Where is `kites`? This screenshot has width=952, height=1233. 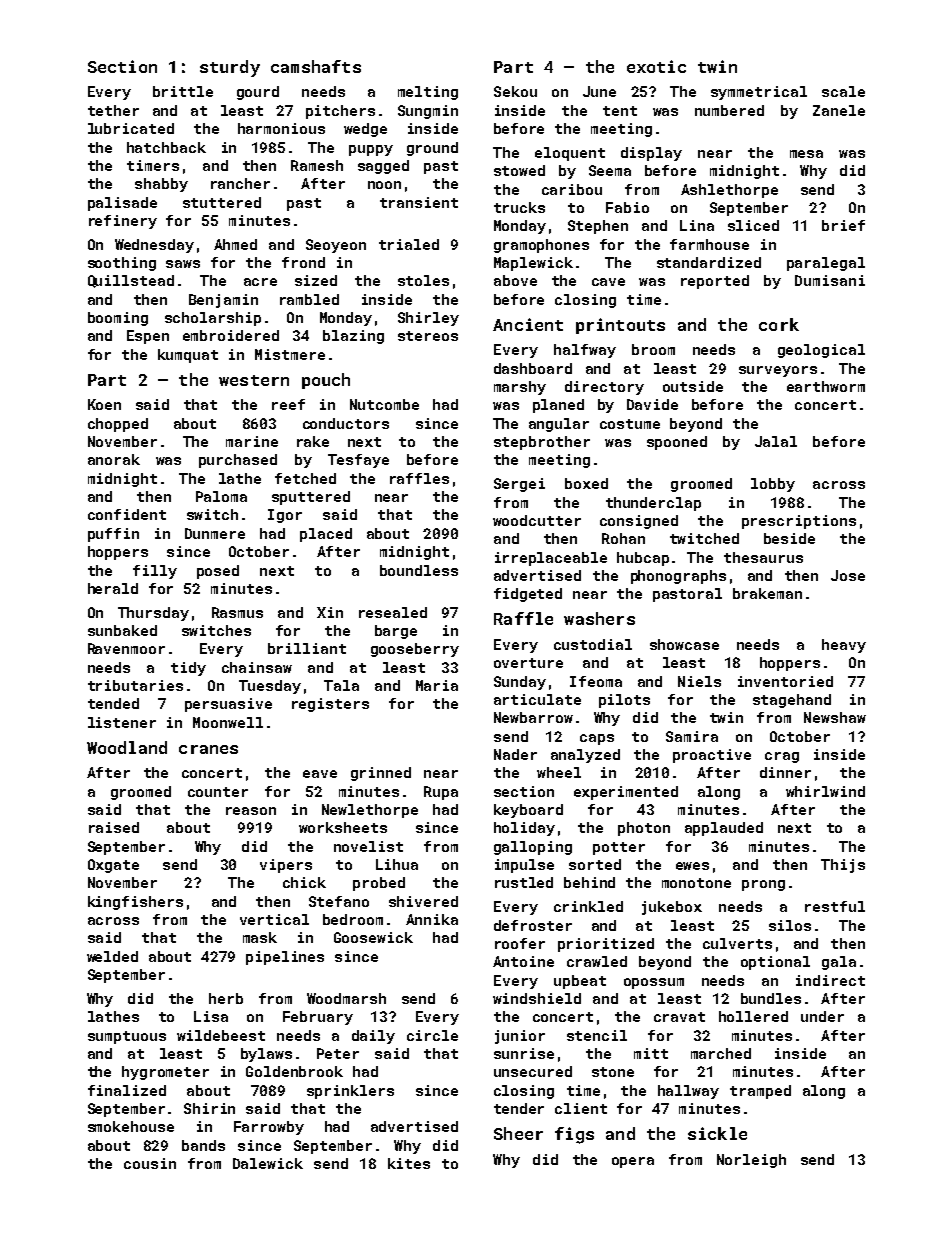
kites is located at coordinates (409, 1163).
